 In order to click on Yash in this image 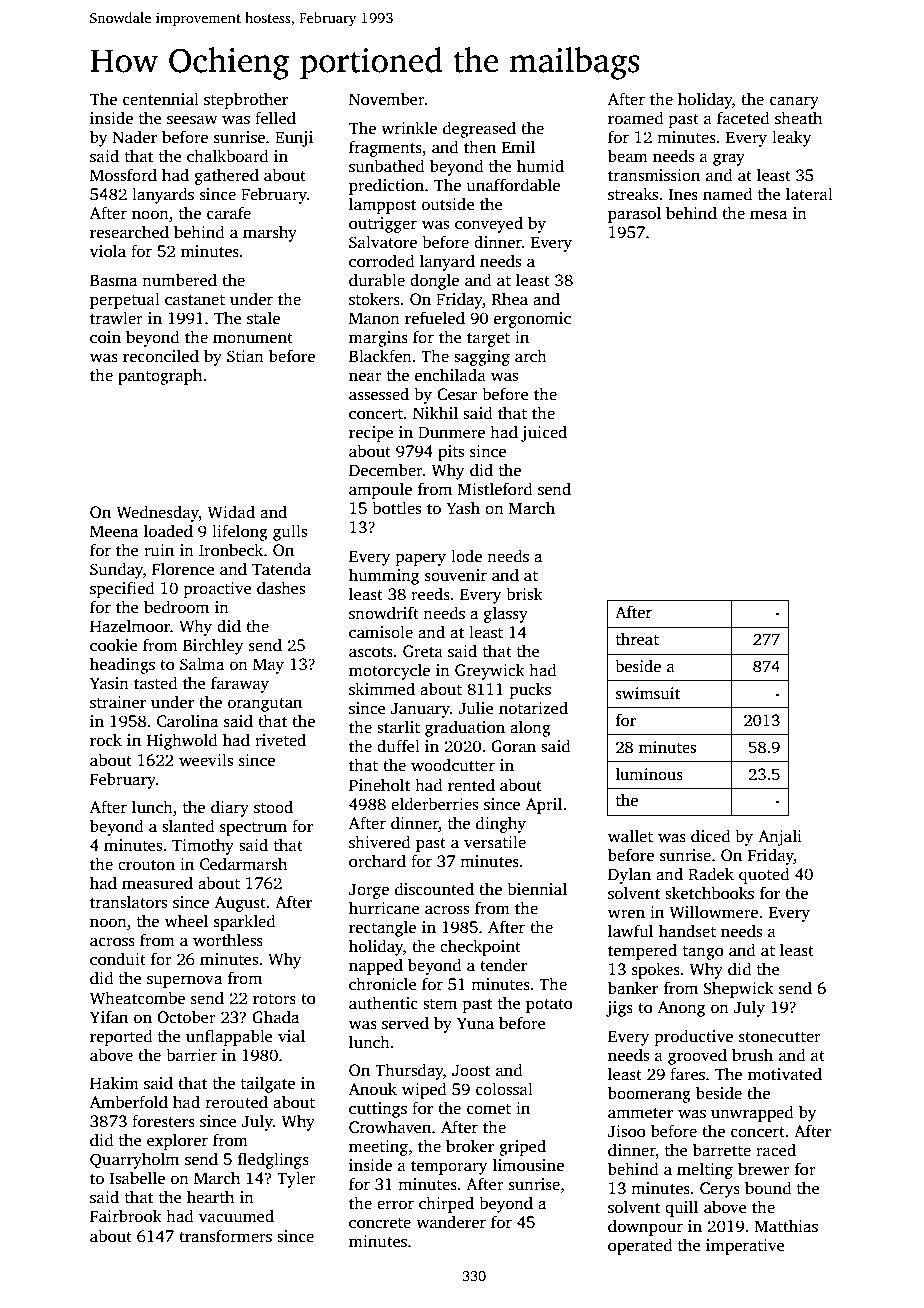, I will do `click(463, 508)`.
